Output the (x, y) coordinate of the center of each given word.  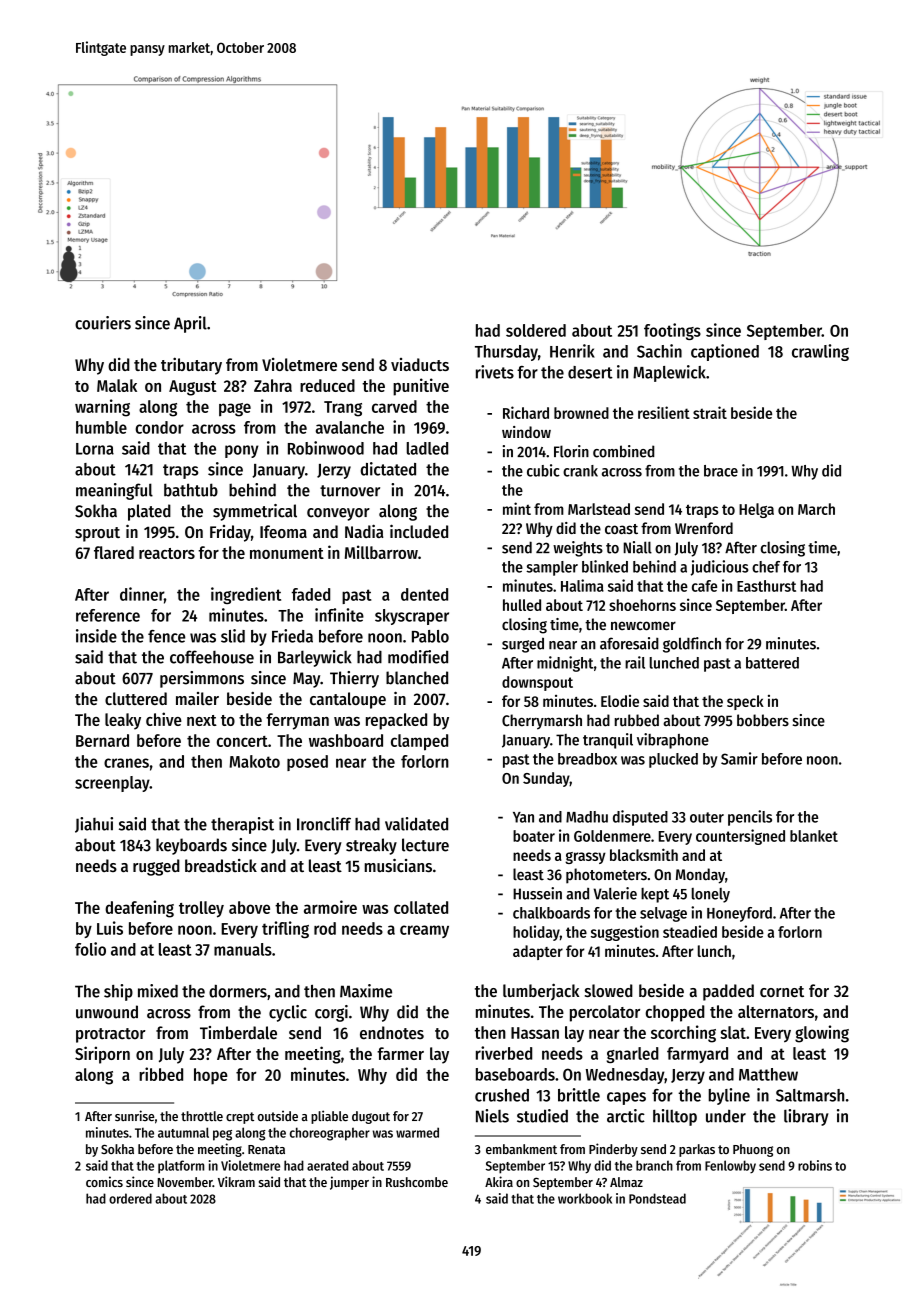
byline (729, 1096)
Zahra (273, 385)
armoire (330, 907)
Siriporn (102, 1055)
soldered (536, 330)
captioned (725, 352)
